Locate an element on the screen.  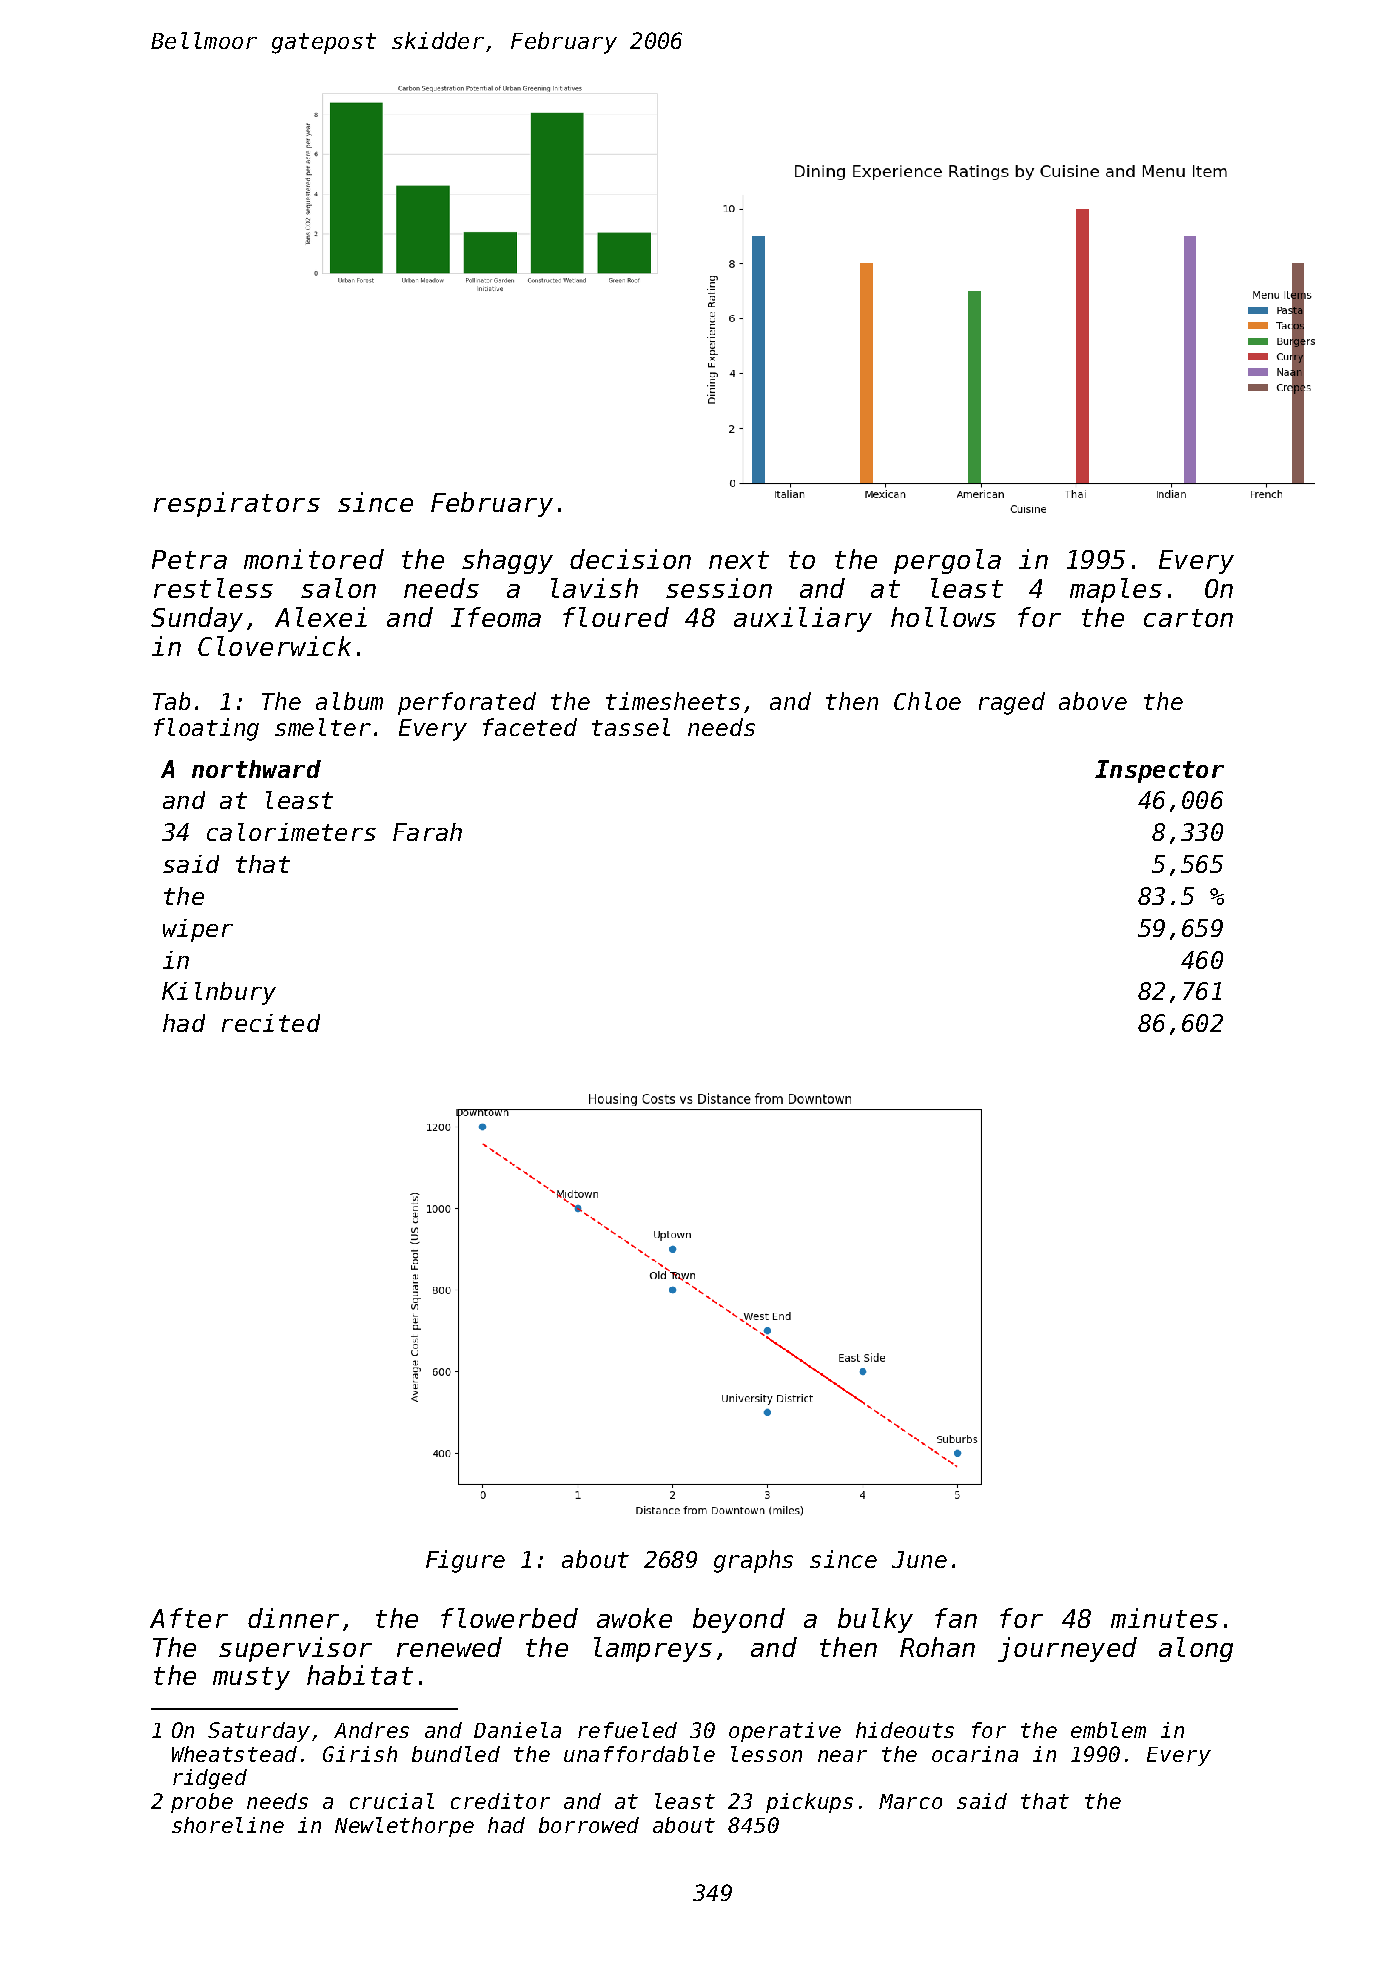
along is located at coordinates (1196, 1649).
